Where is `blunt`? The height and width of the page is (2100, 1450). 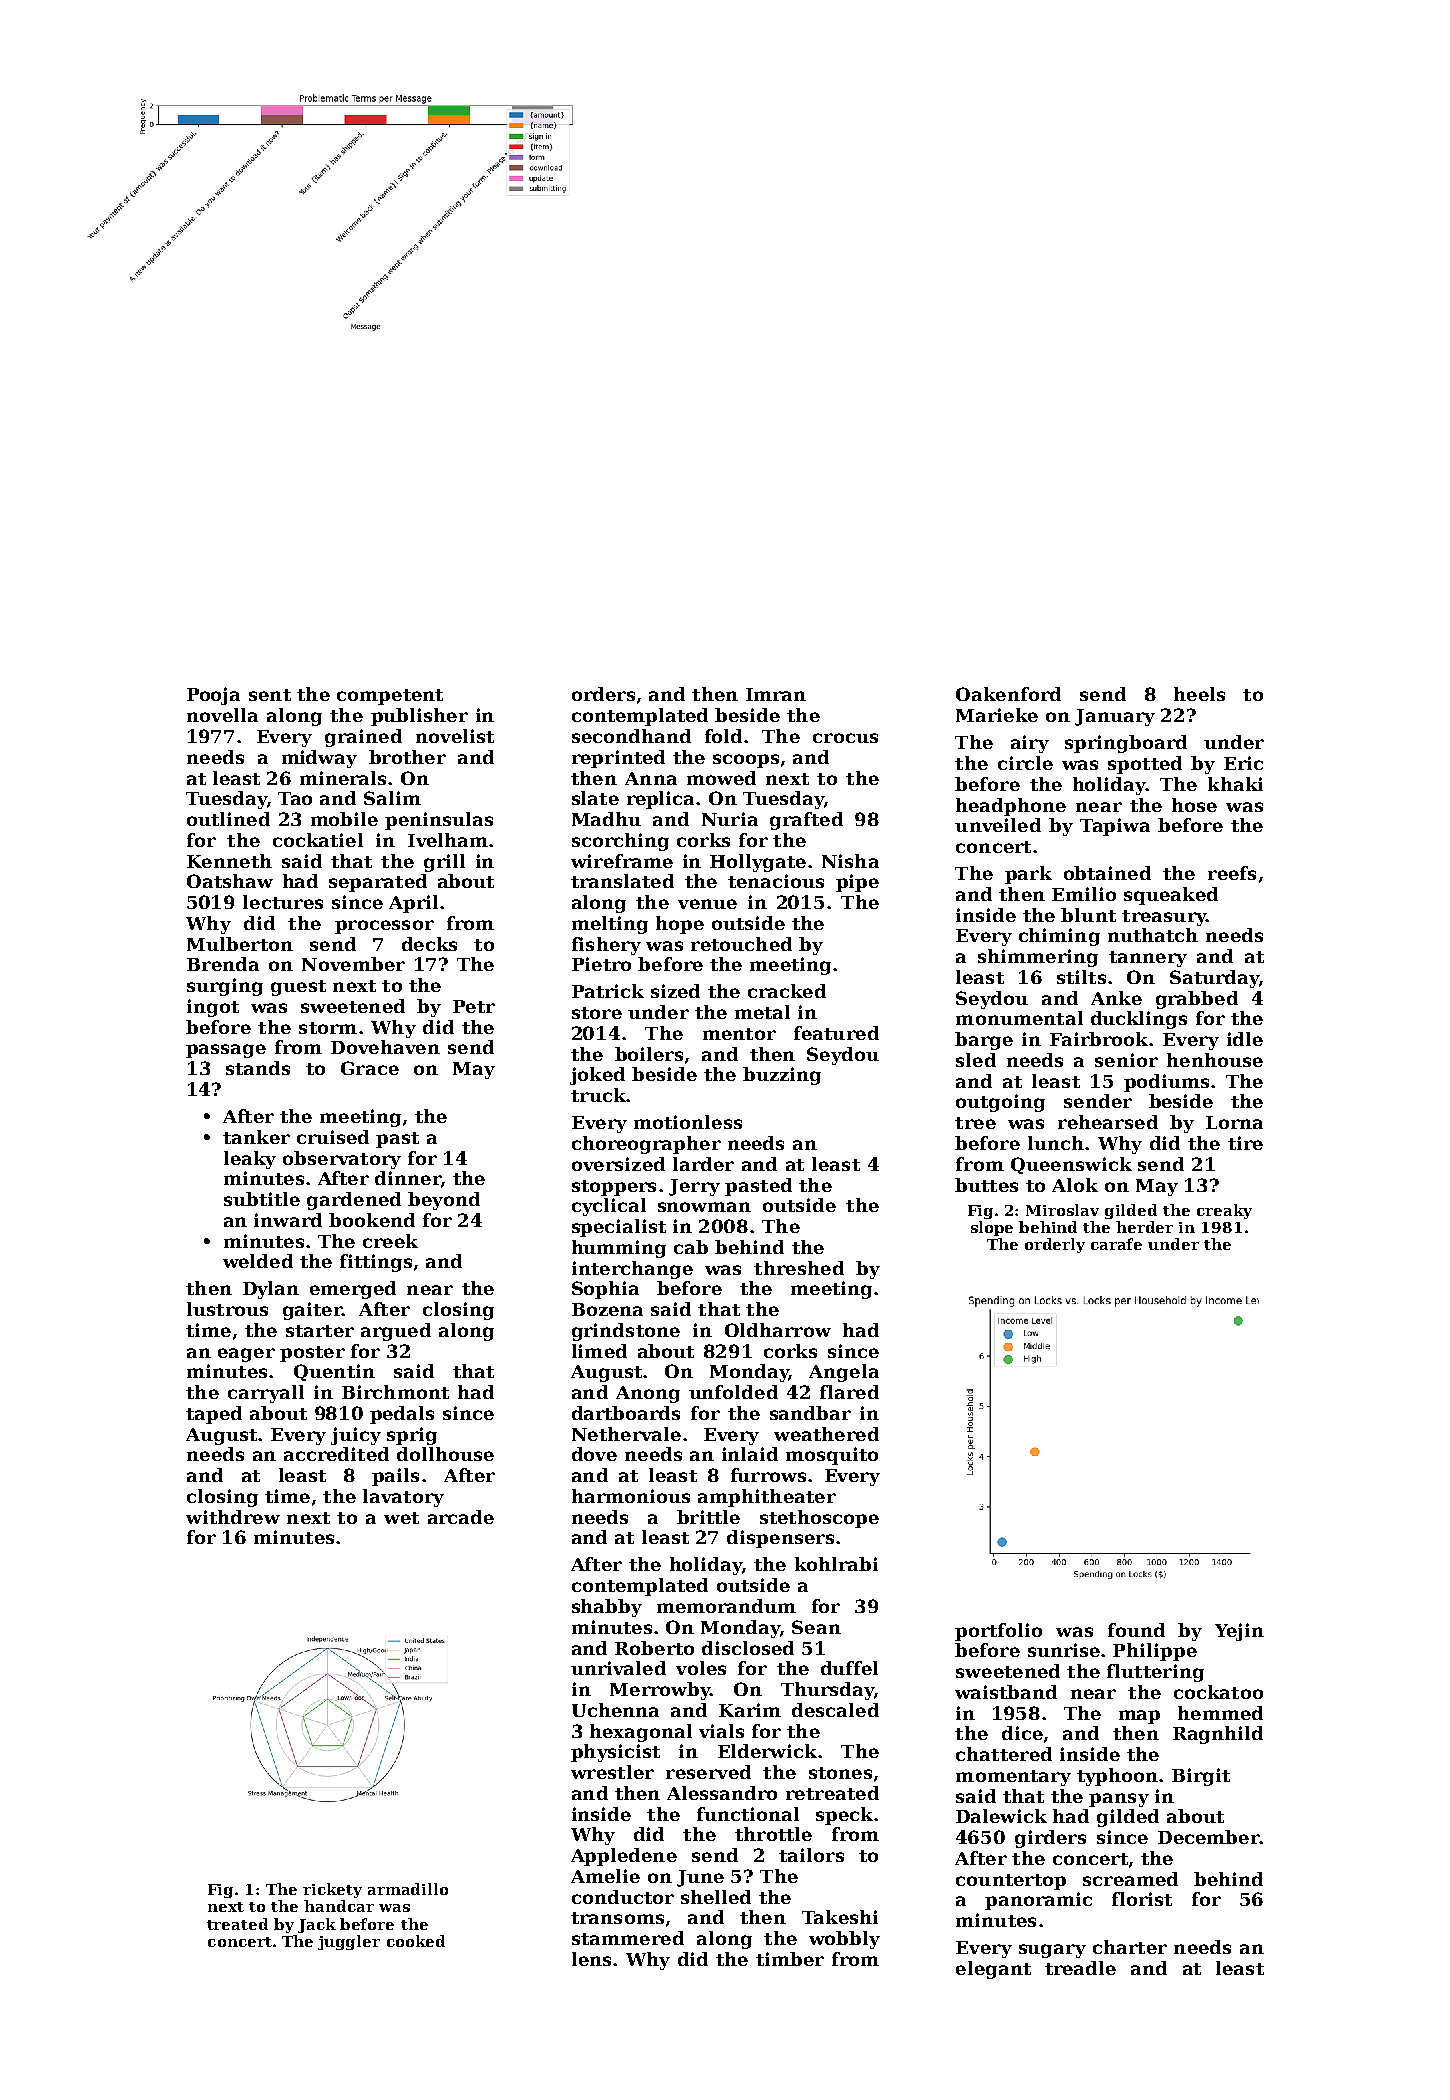
blunt is located at coordinates (1088, 915).
